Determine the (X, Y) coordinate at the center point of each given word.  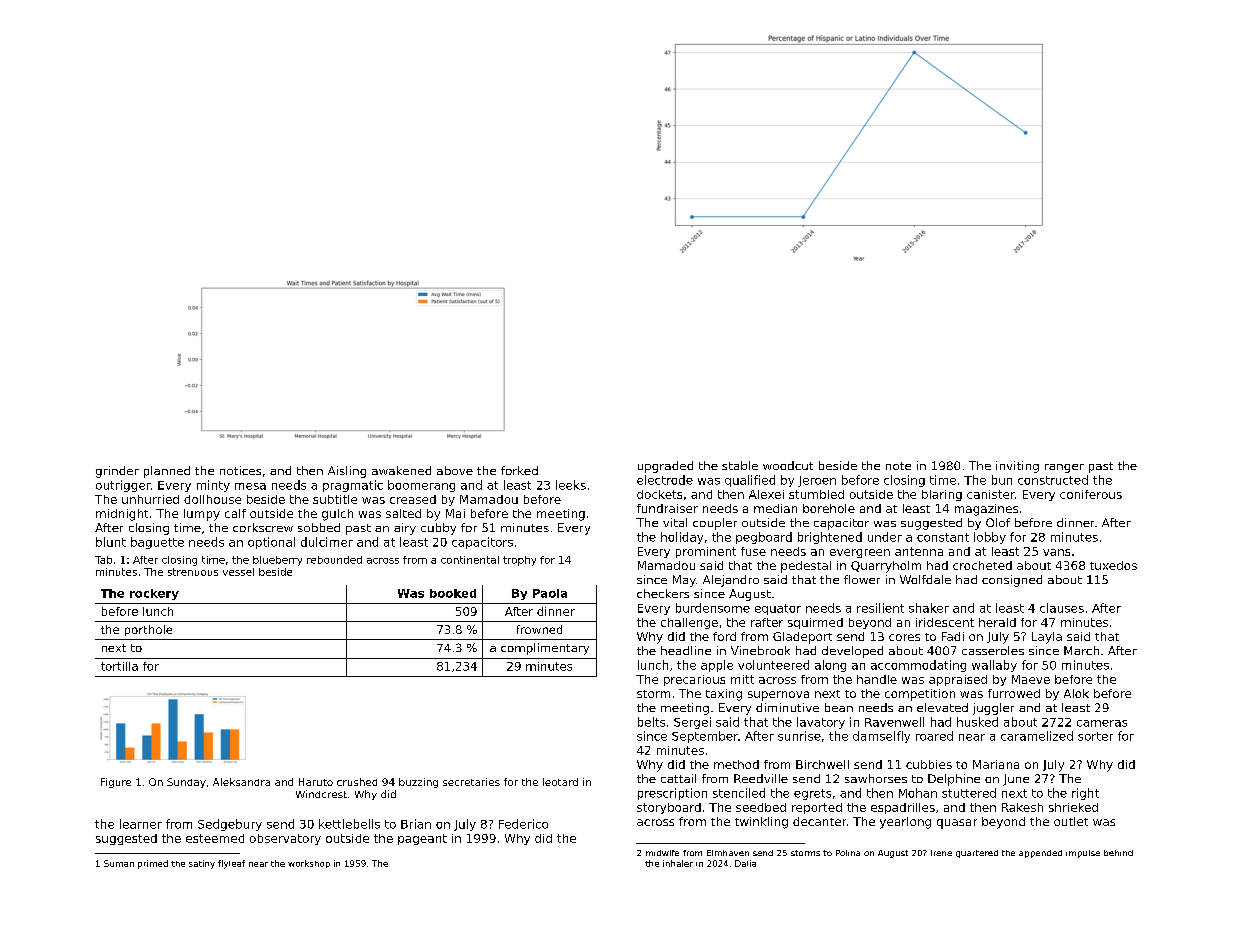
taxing (724, 695)
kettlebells (349, 824)
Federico (523, 824)
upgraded (665, 467)
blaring (942, 495)
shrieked (1073, 807)
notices (240, 470)
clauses (1062, 608)
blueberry (277, 561)
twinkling (761, 823)
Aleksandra (241, 782)
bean (839, 707)
